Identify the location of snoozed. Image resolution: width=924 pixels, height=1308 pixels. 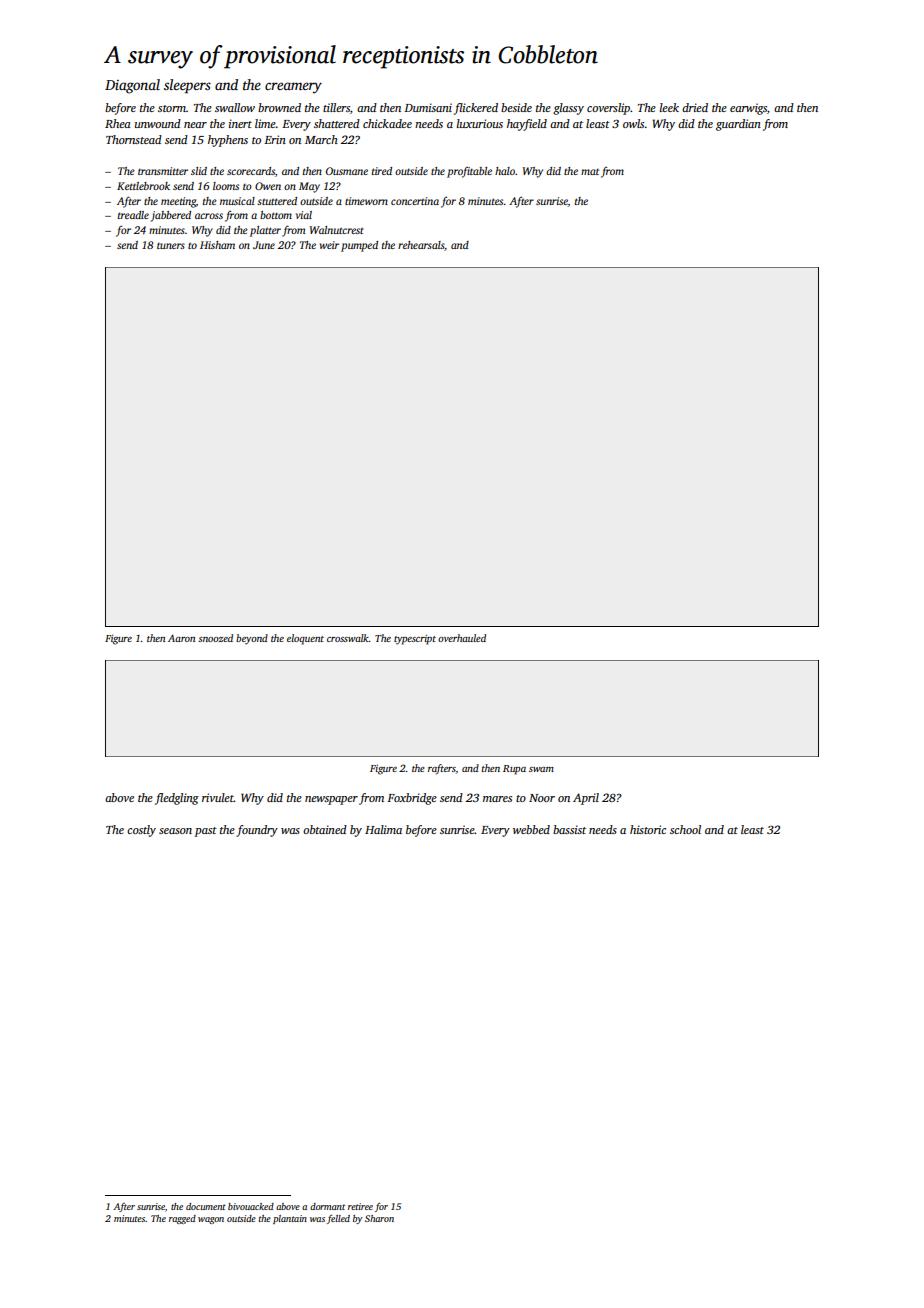
(215, 638).
